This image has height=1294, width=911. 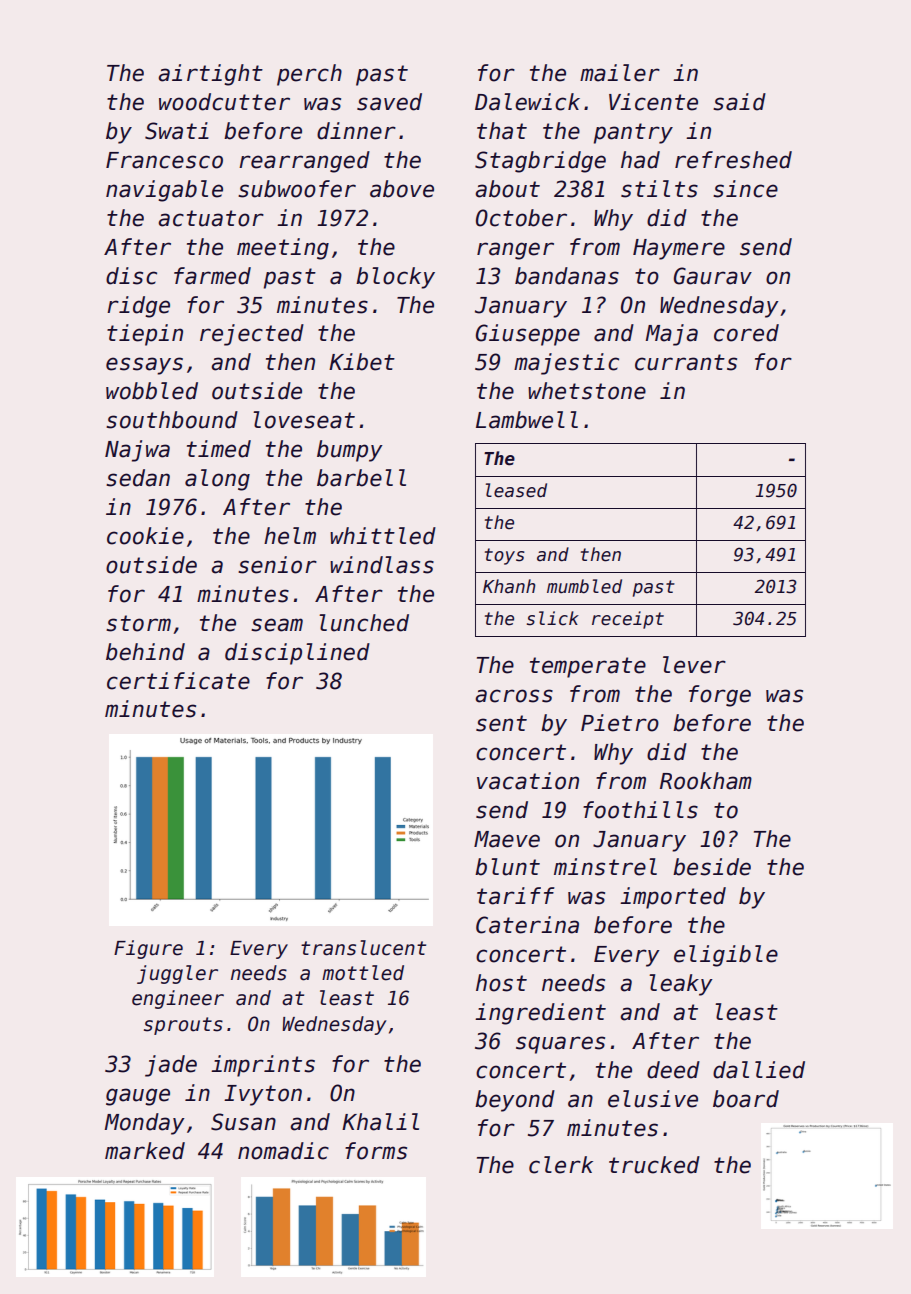 What do you see at coordinates (654, 1165) in the image?
I see `trucked` at bounding box center [654, 1165].
